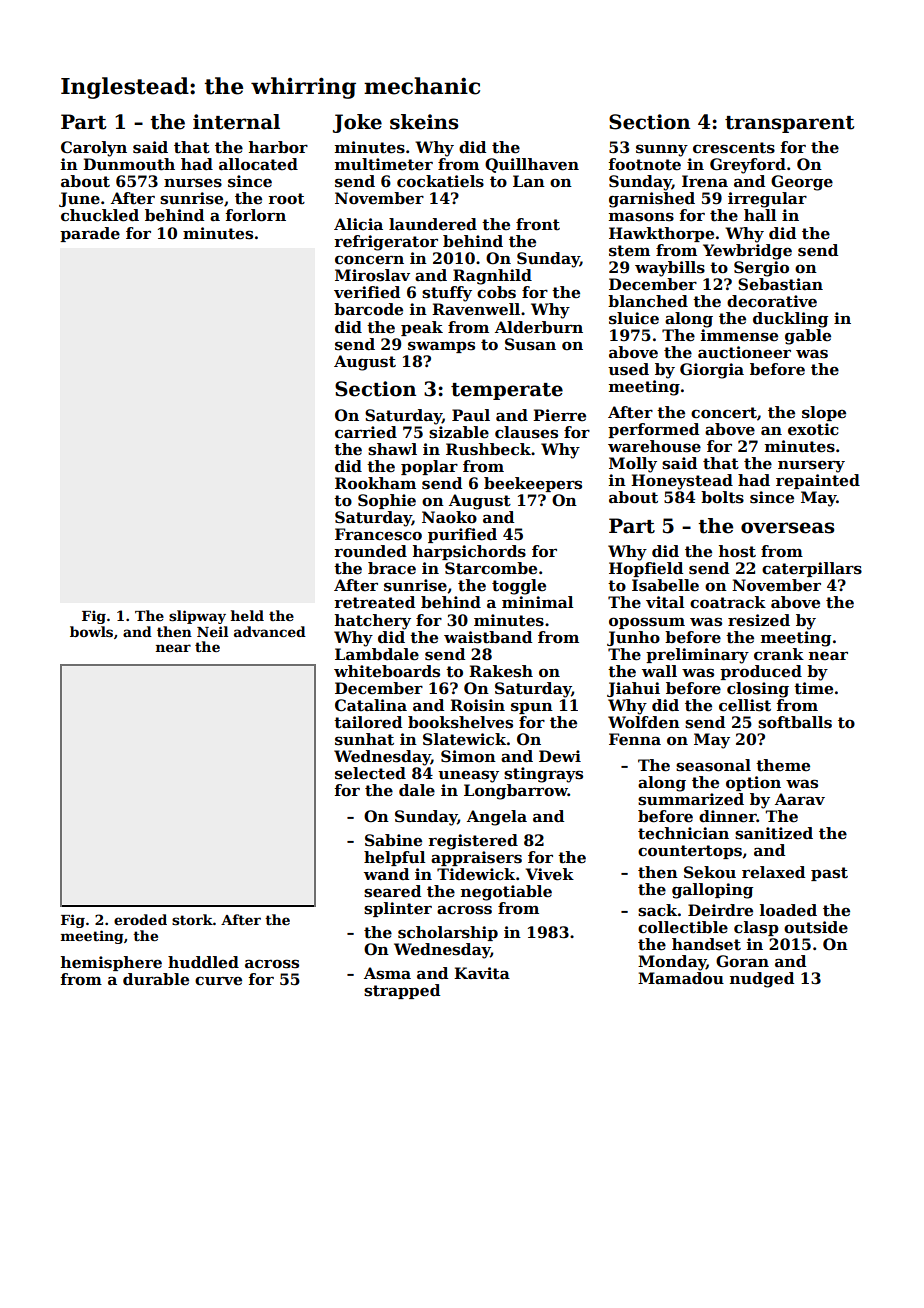 The image size is (924, 1308). What do you see at coordinates (203, 962) in the document?
I see `huddled` at bounding box center [203, 962].
